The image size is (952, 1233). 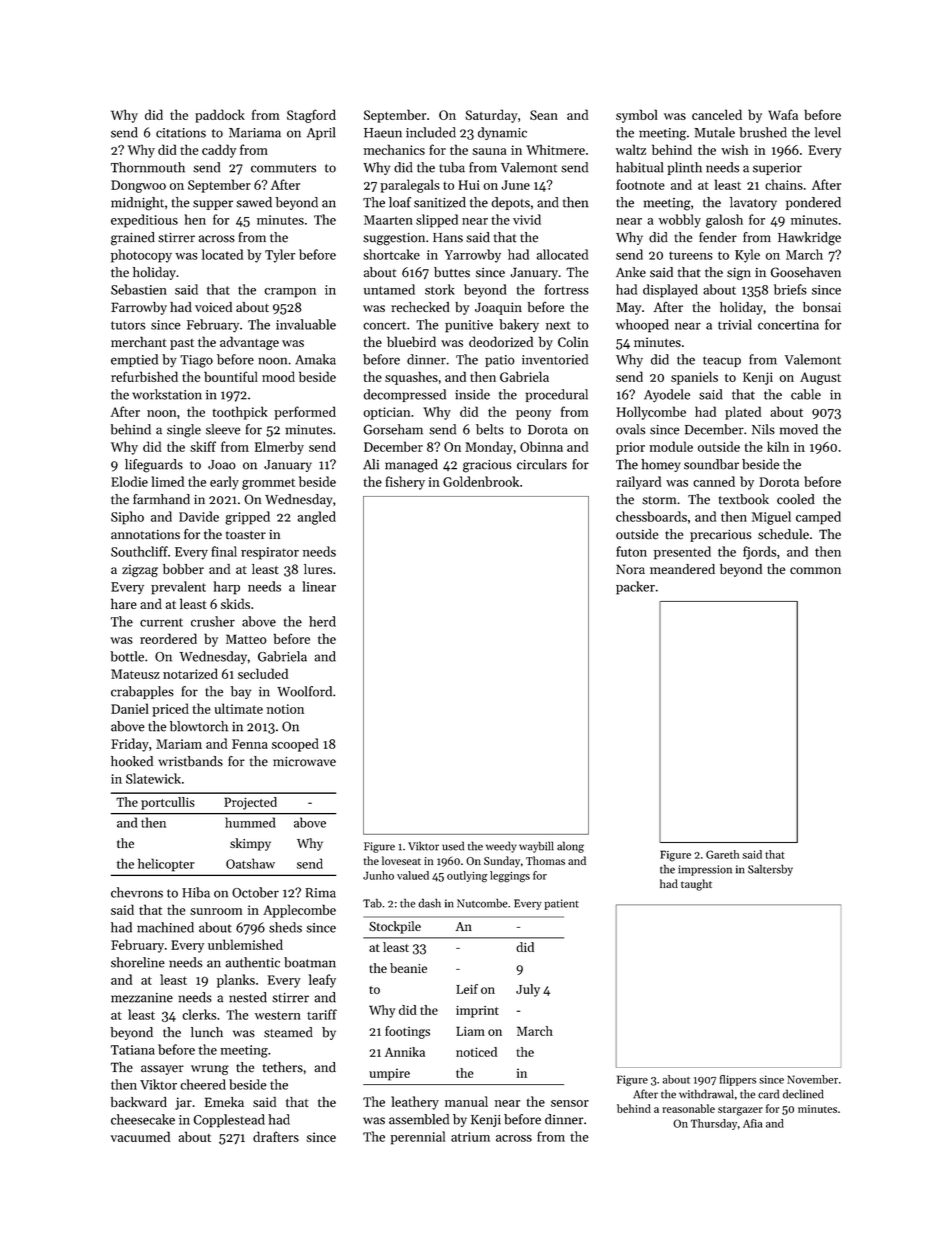 I want to click on chevrons, so click(x=137, y=892).
